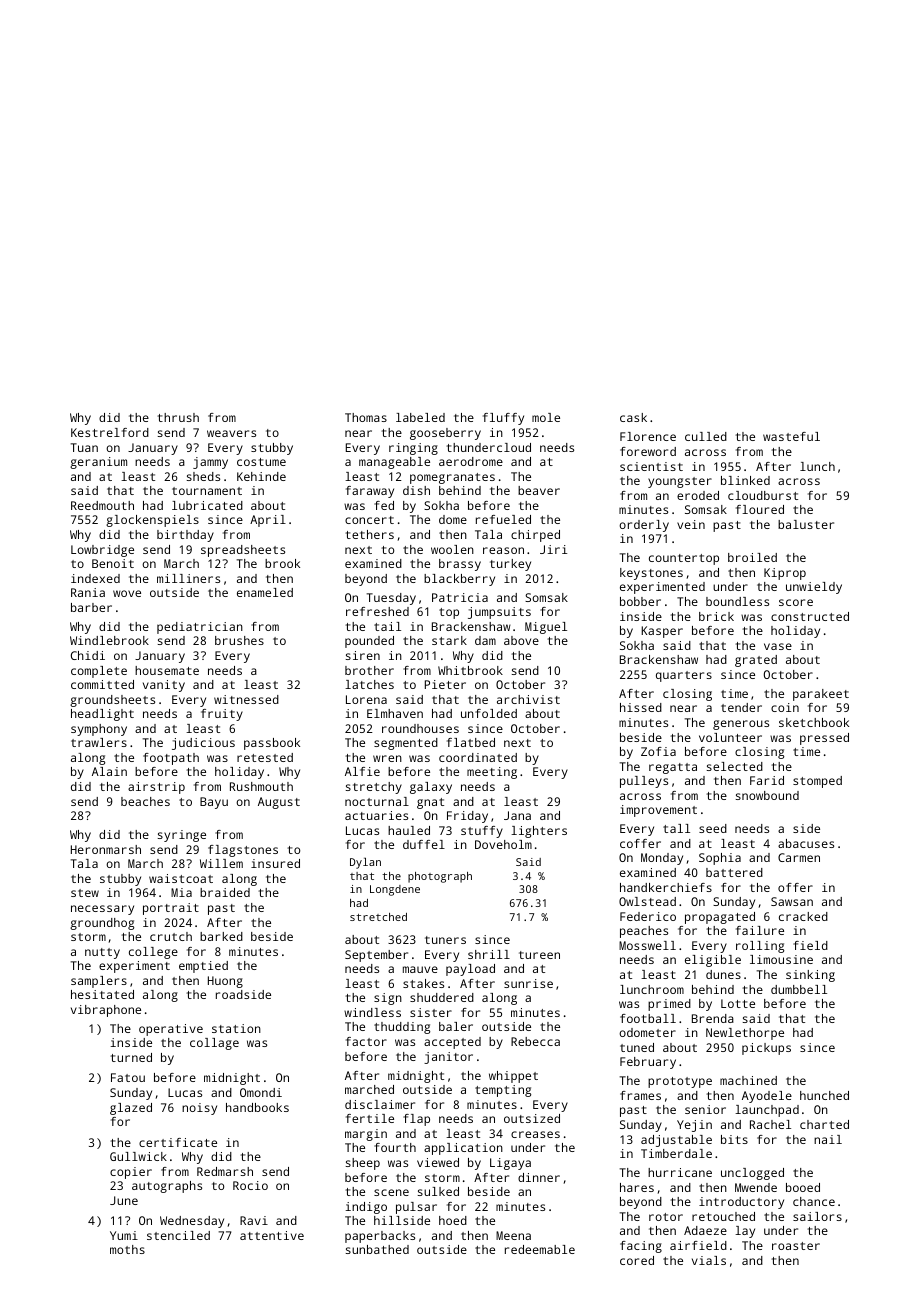 The width and height of the page is (924, 1308). I want to click on barked, so click(221, 936).
